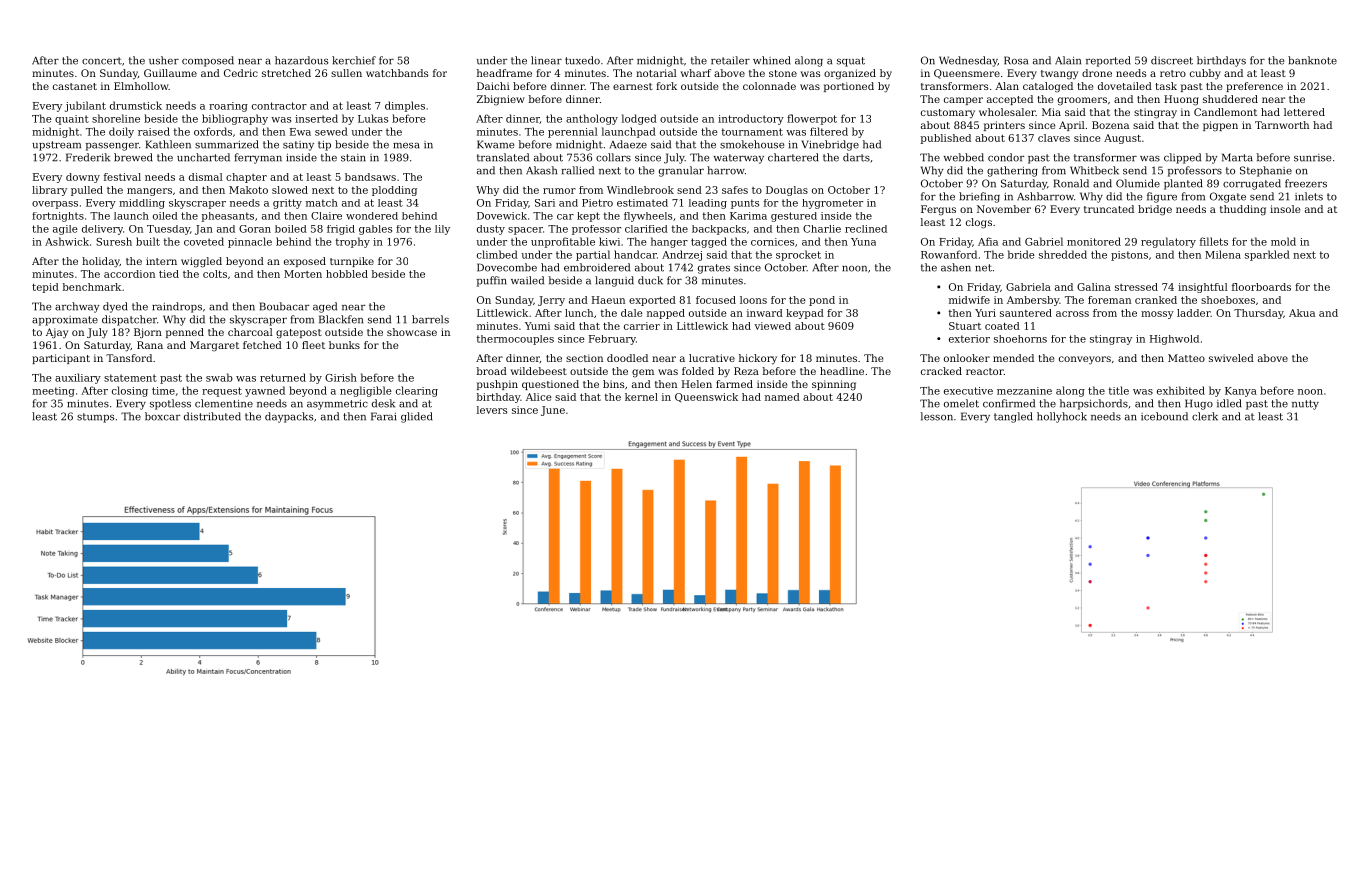 Image resolution: width=1372 pixels, height=887 pixels. What do you see at coordinates (633, 86) in the screenshot?
I see `earnest` at bounding box center [633, 86].
